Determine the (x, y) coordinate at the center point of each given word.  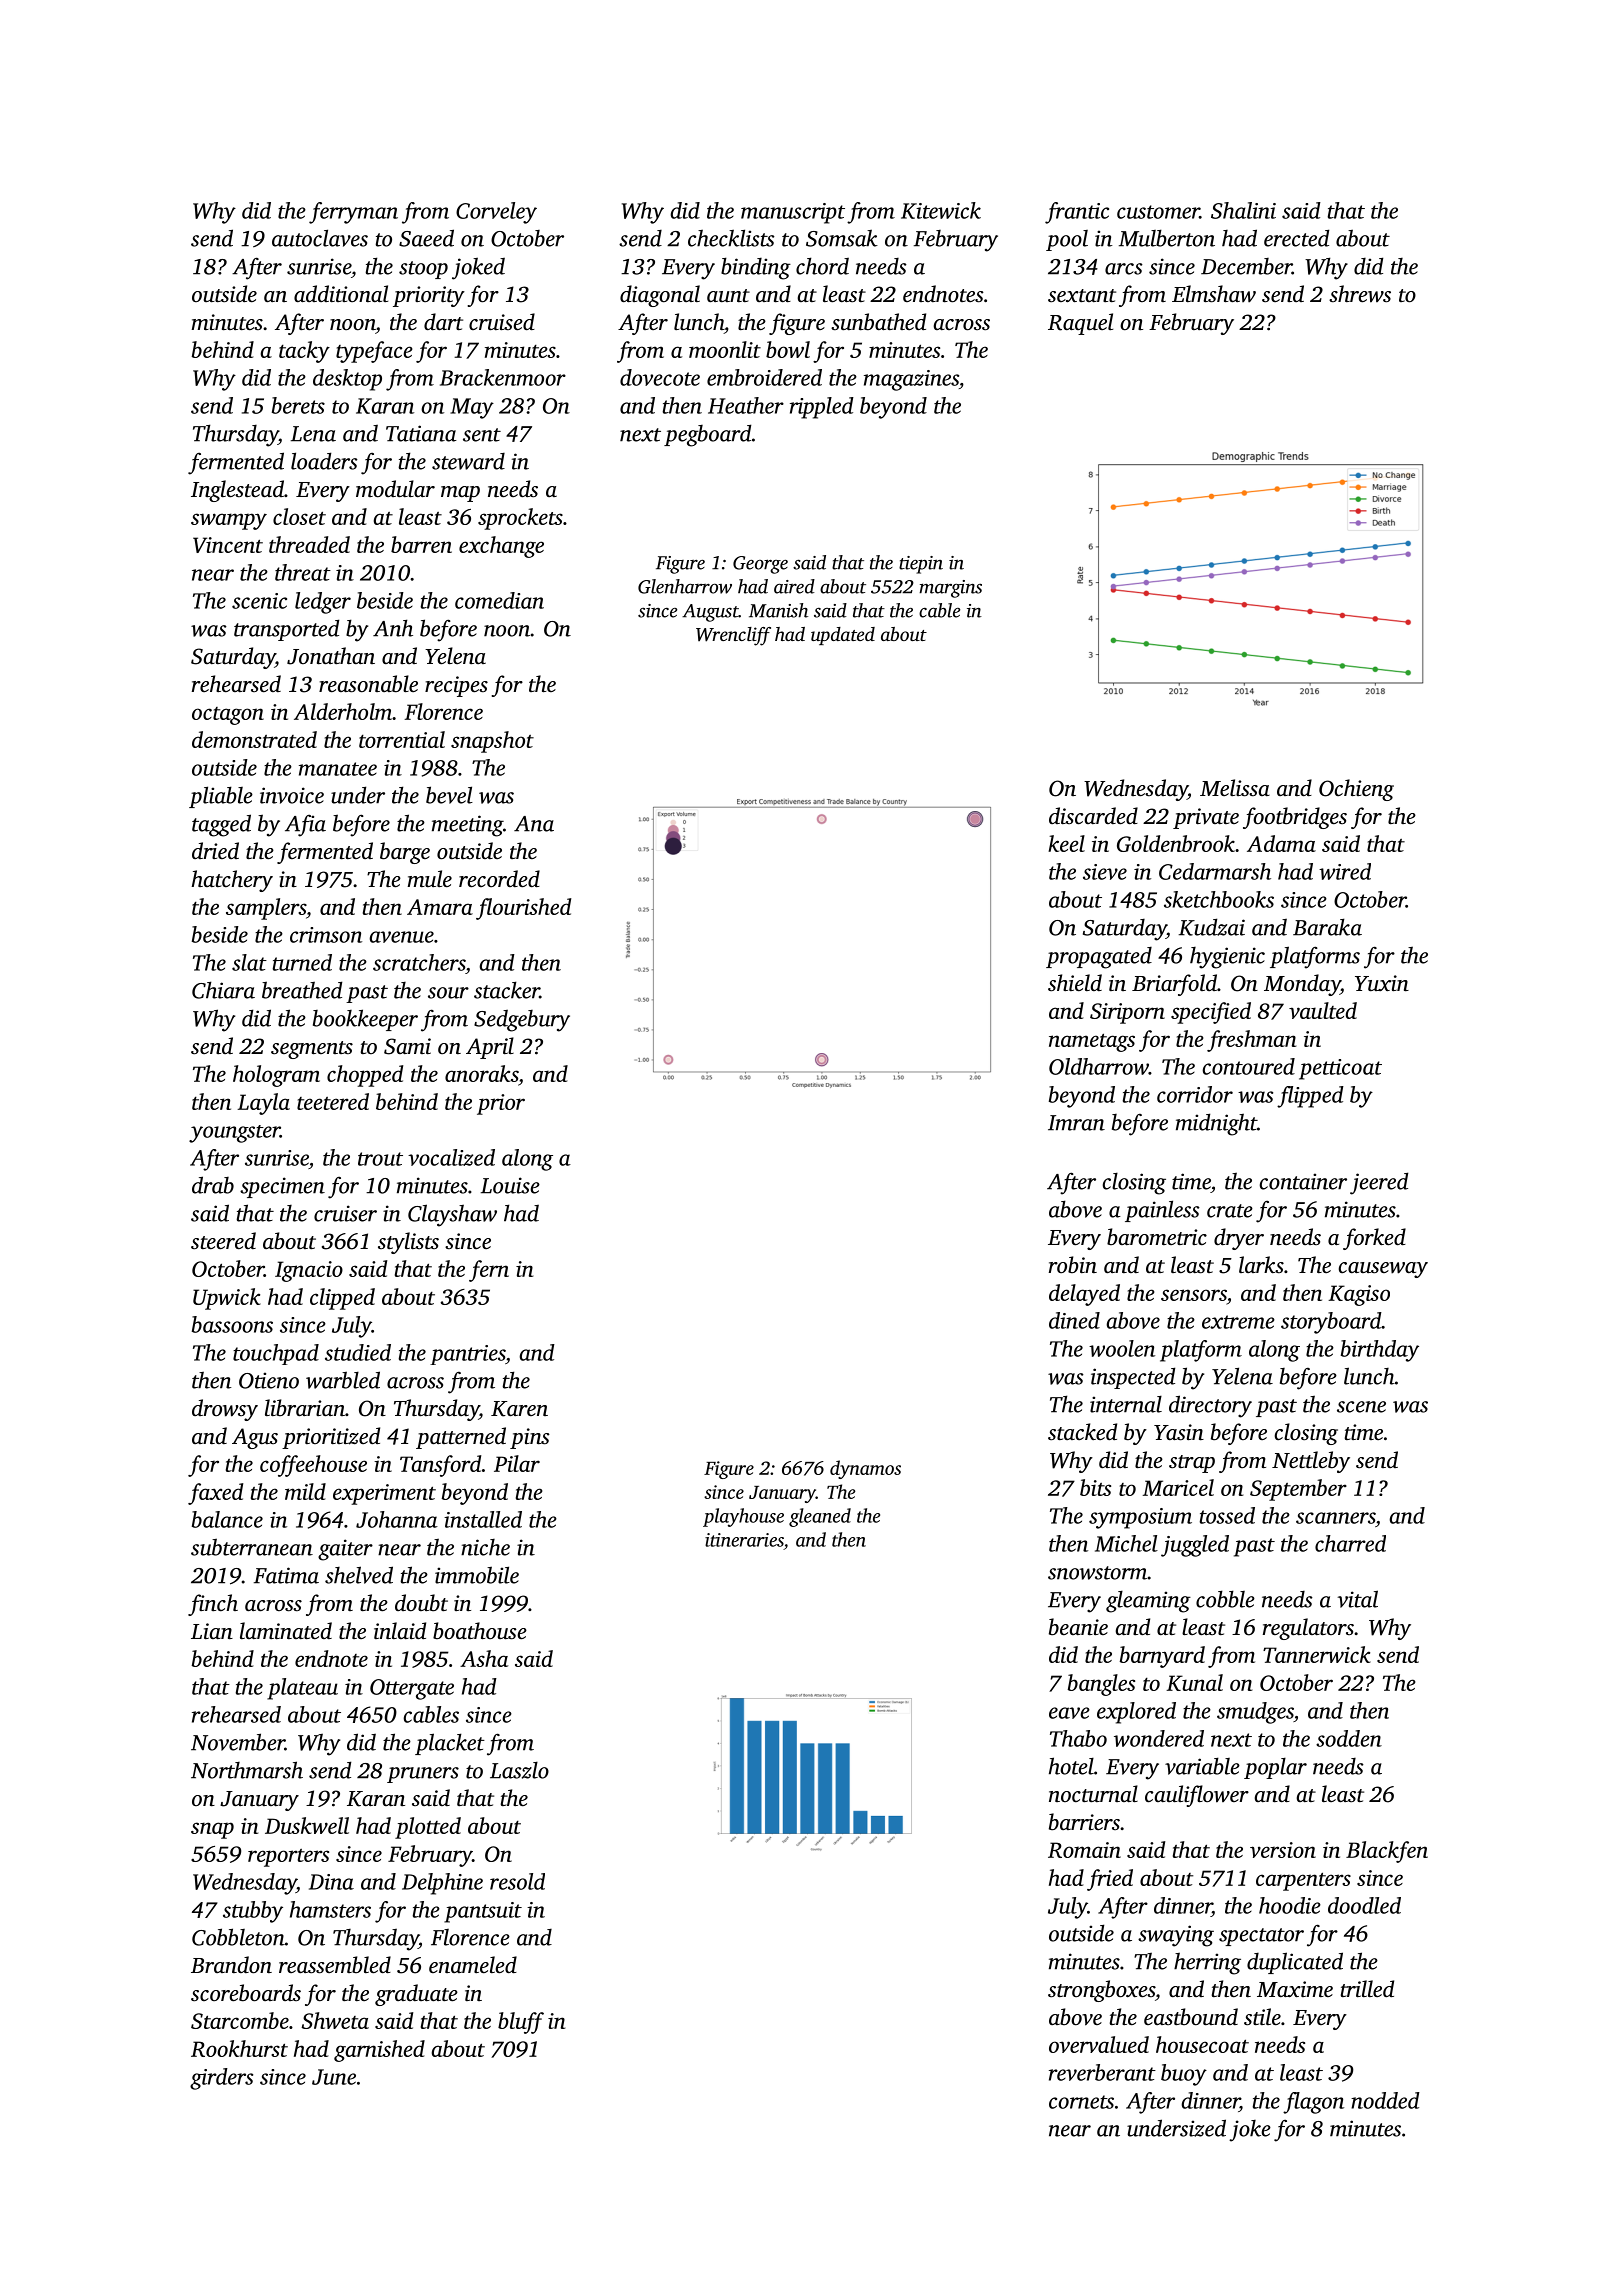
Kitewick (941, 210)
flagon (1313, 2103)
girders (221, 2079)
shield (1075, 983)
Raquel (1080, 324)
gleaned (820, 1517)
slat (249, 962)
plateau (302, 1689)
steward (468, 461)
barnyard (1162, 1657)
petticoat (1340, 1069)
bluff (521, 2023)
